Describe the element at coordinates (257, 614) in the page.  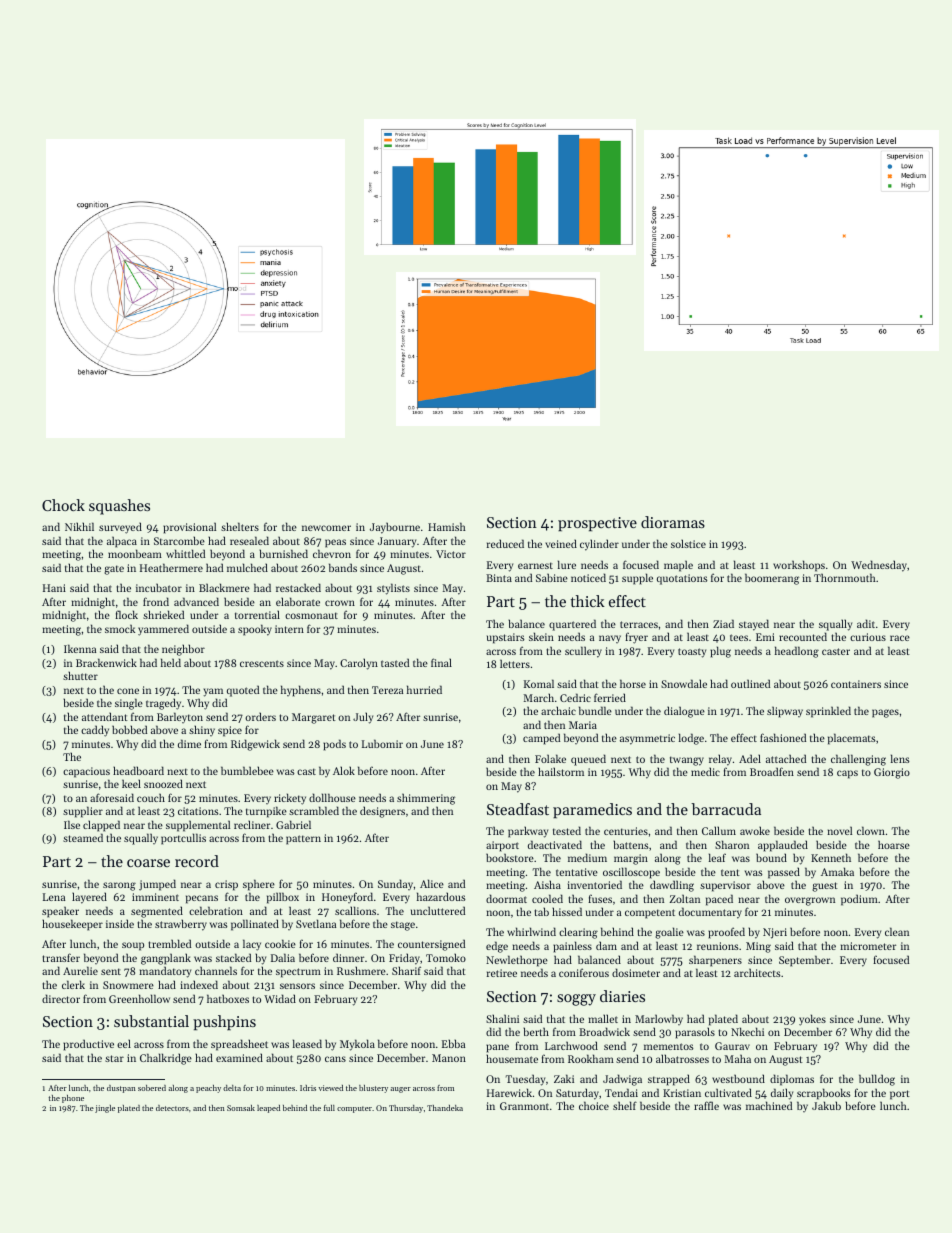
I see `torrential` at that location.
